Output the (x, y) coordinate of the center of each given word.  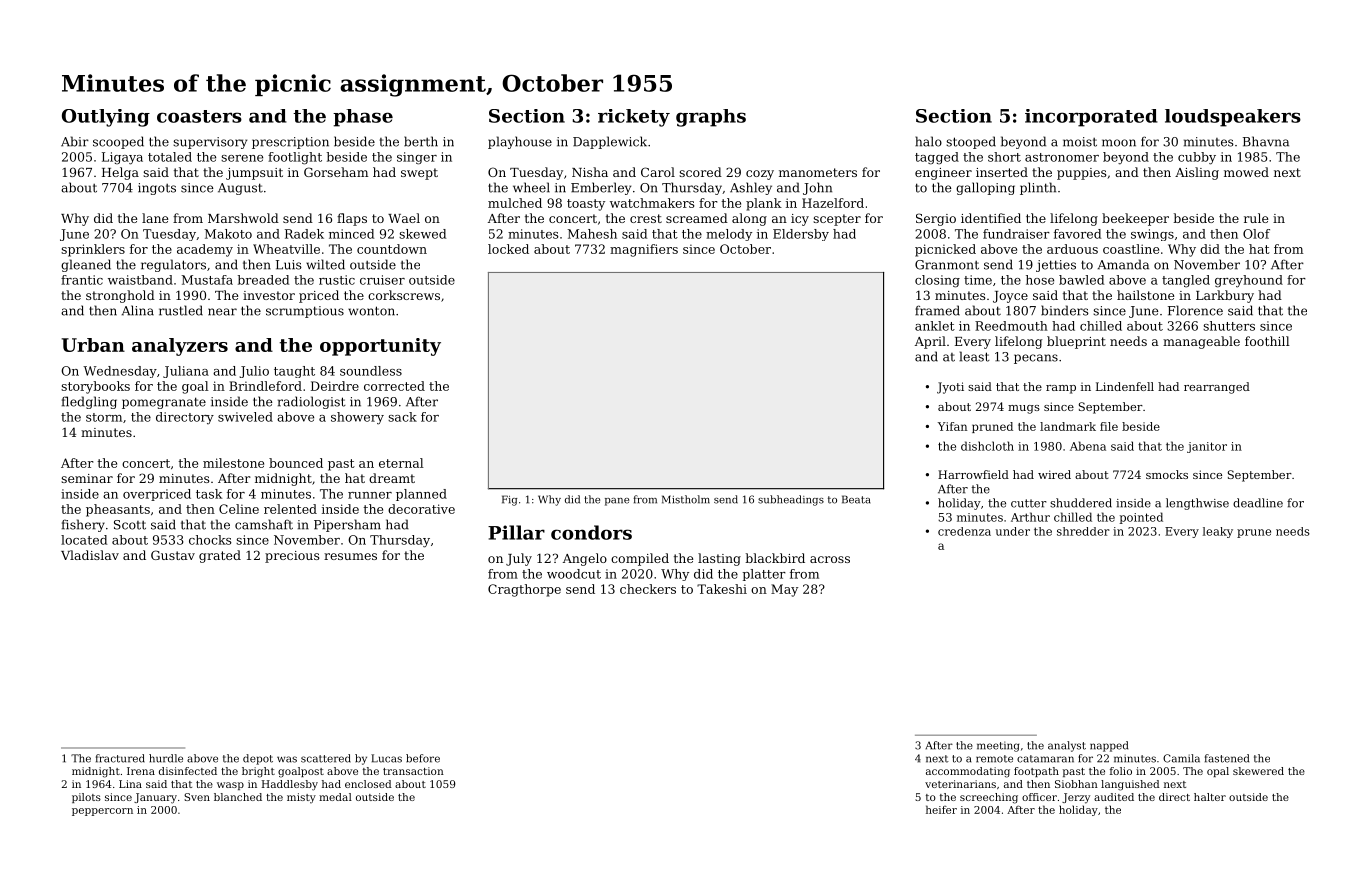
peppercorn (102, 812)
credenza (964, 531)
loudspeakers (1233, 118)
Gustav (173, 555)
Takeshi (722, 589)
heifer (941, 809)
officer (1039, 797)
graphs (711, 118)
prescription (290, 143)
